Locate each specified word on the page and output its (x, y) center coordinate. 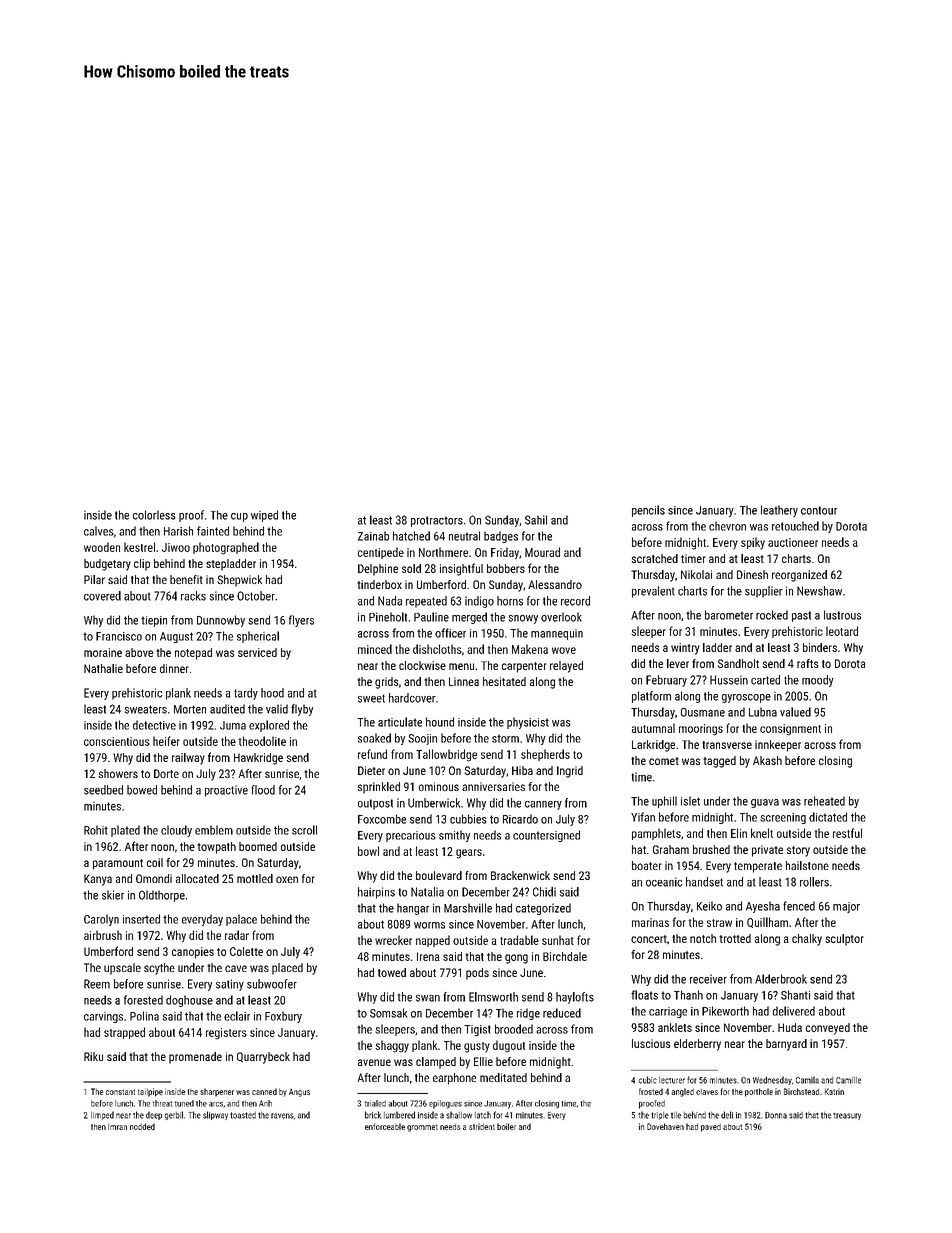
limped (102, 1115)
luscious (651, 1043)
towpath (216, 848)
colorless (154, 515)
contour (819, 510)
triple (660, 1116)
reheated (824, 801)
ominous (439, 786)
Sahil (536, 520)
